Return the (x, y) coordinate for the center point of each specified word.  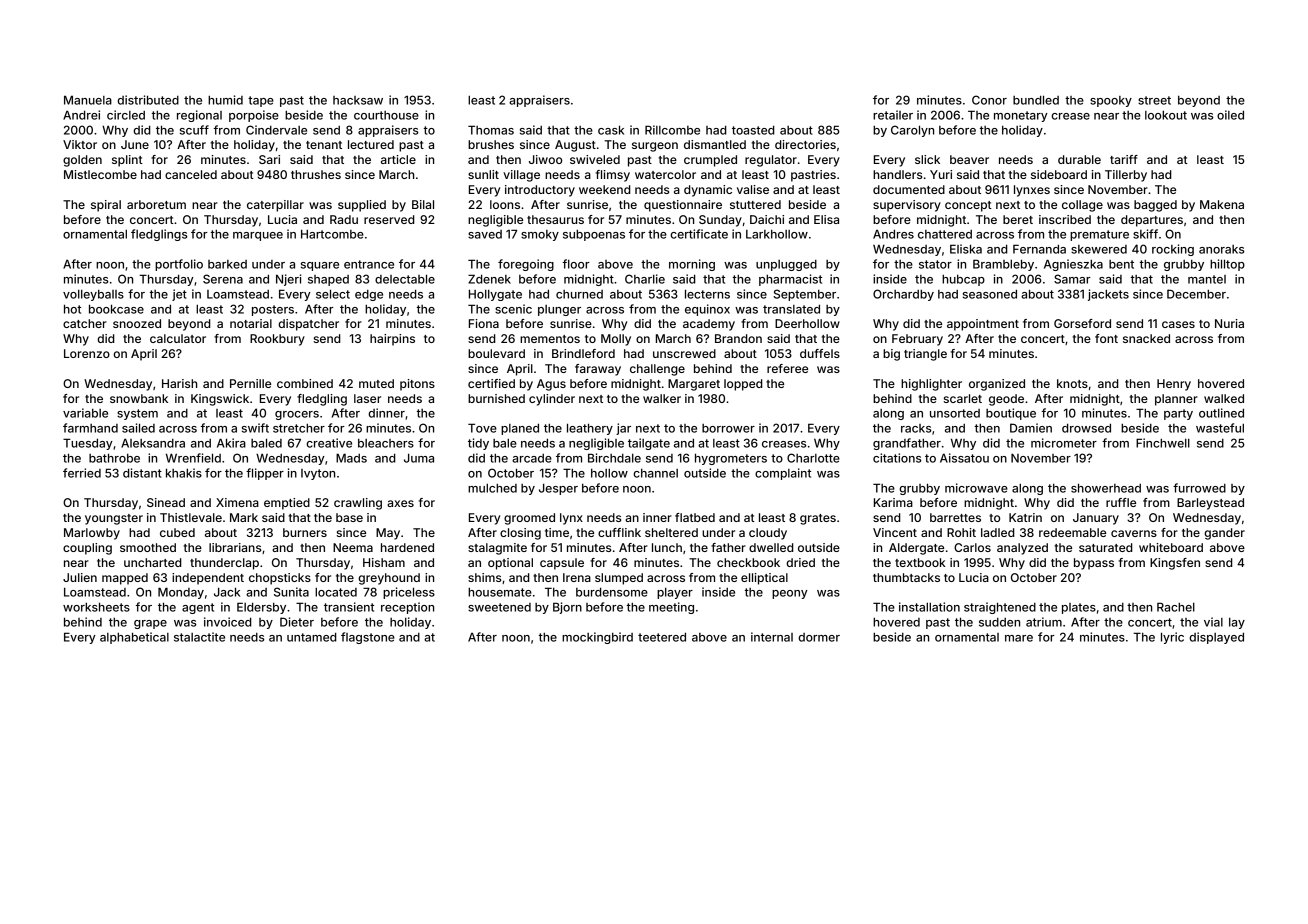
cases (1178, 324)
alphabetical (134, 638)
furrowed (1199, 488)
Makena (1222, 204)
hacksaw (358, 100)
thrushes (316, 174)
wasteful (1220, 428)
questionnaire (683, 206)
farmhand (90, 428)
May (388, 534)
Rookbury (277, 340)
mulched (492, 488)
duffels (820, 353)
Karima (893, 502)
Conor (989, 100)
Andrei (81, 115)
